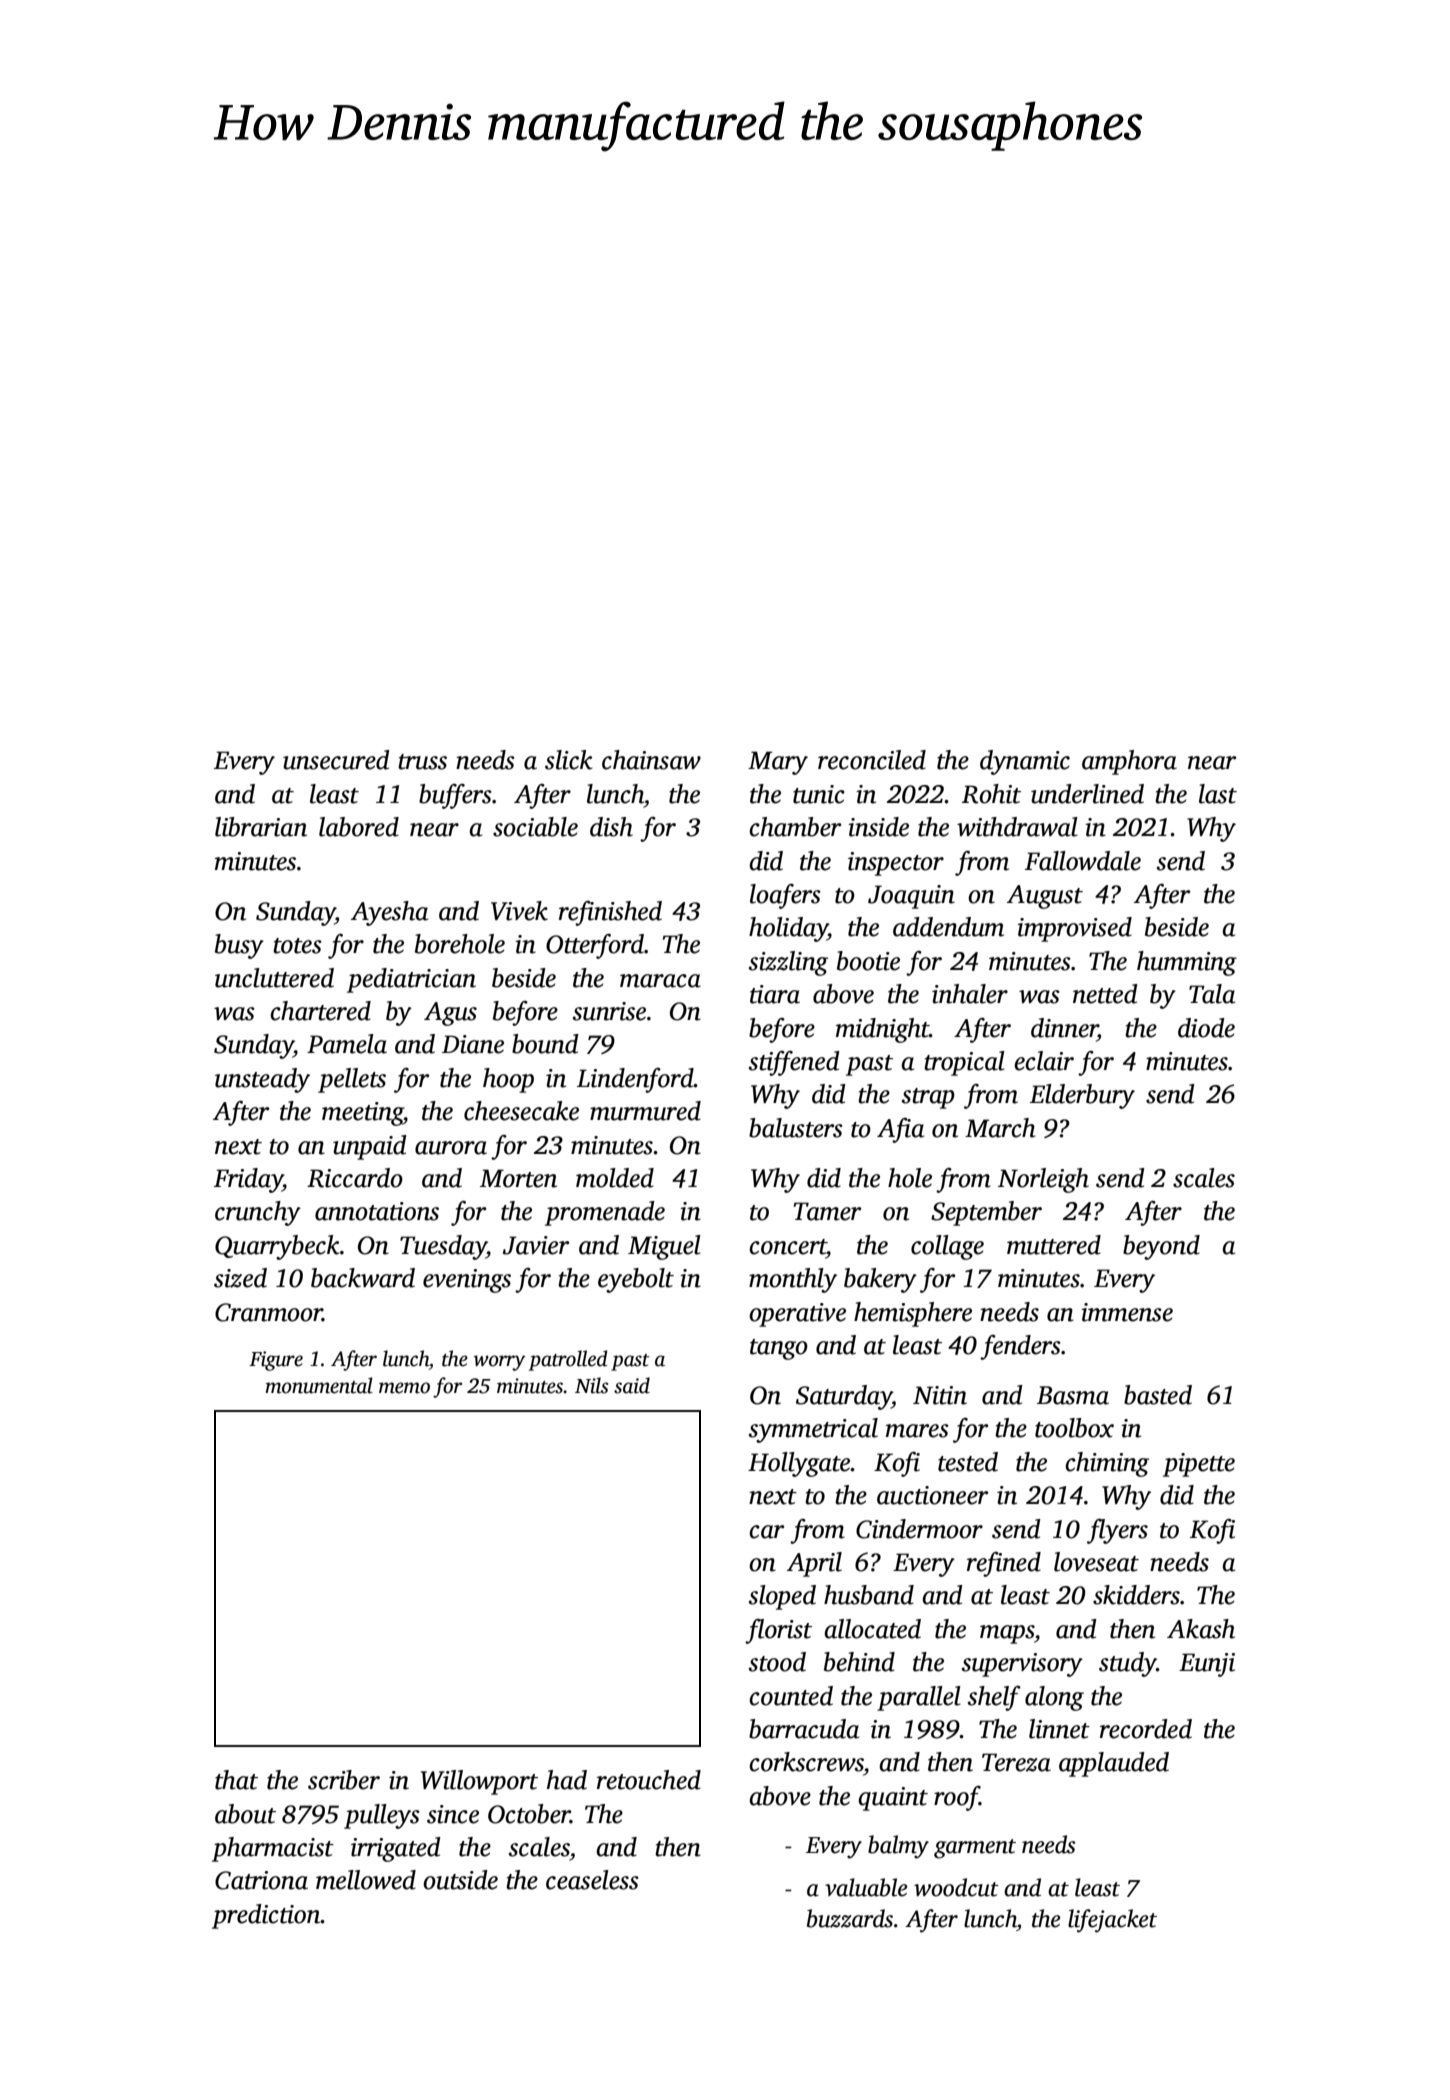  Describe the element at coordinates (591, 1385) in the screenshot. I see `Nils` at that location.
